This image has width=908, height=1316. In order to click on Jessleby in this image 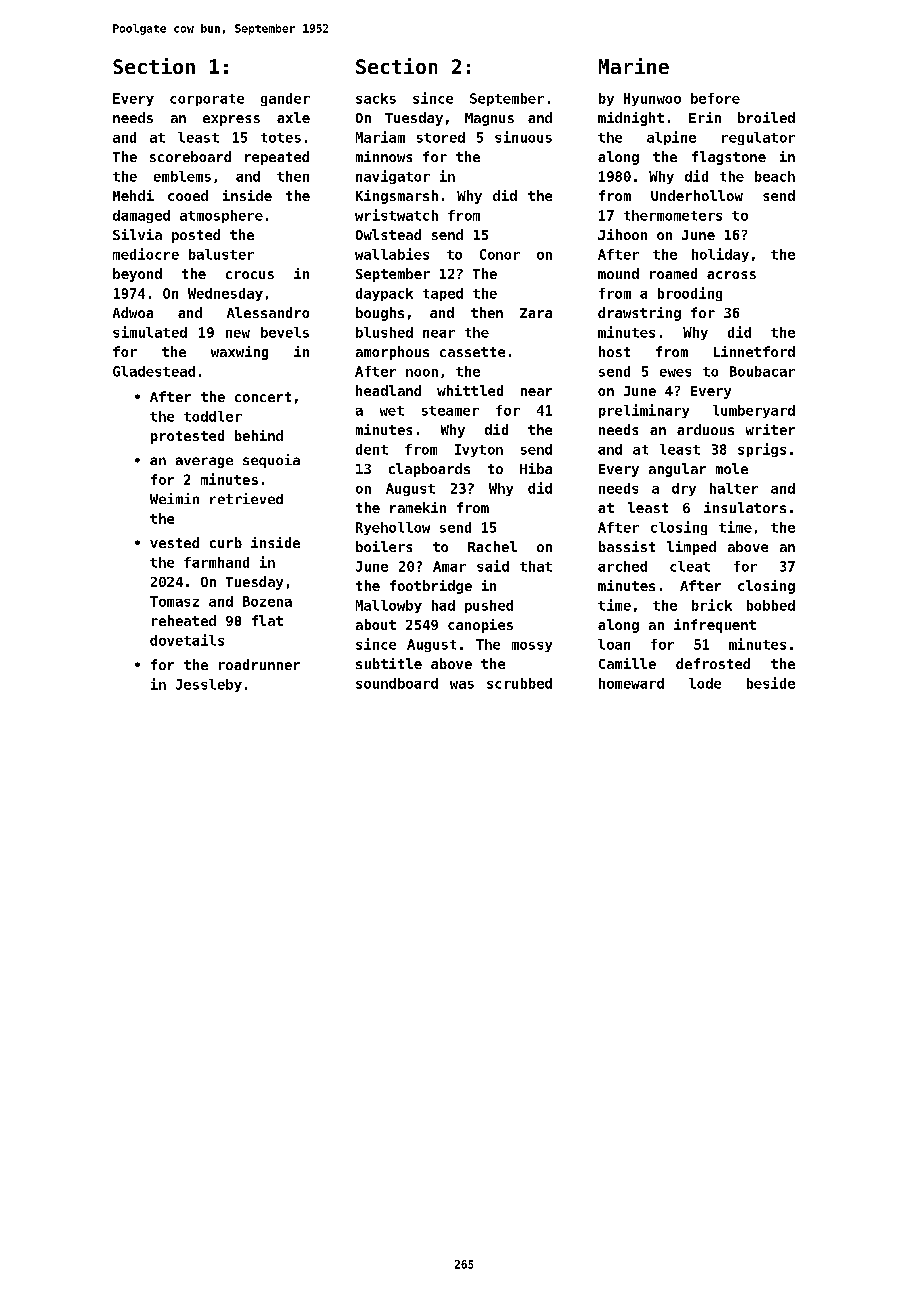, I will do `click(209, 685)`.
